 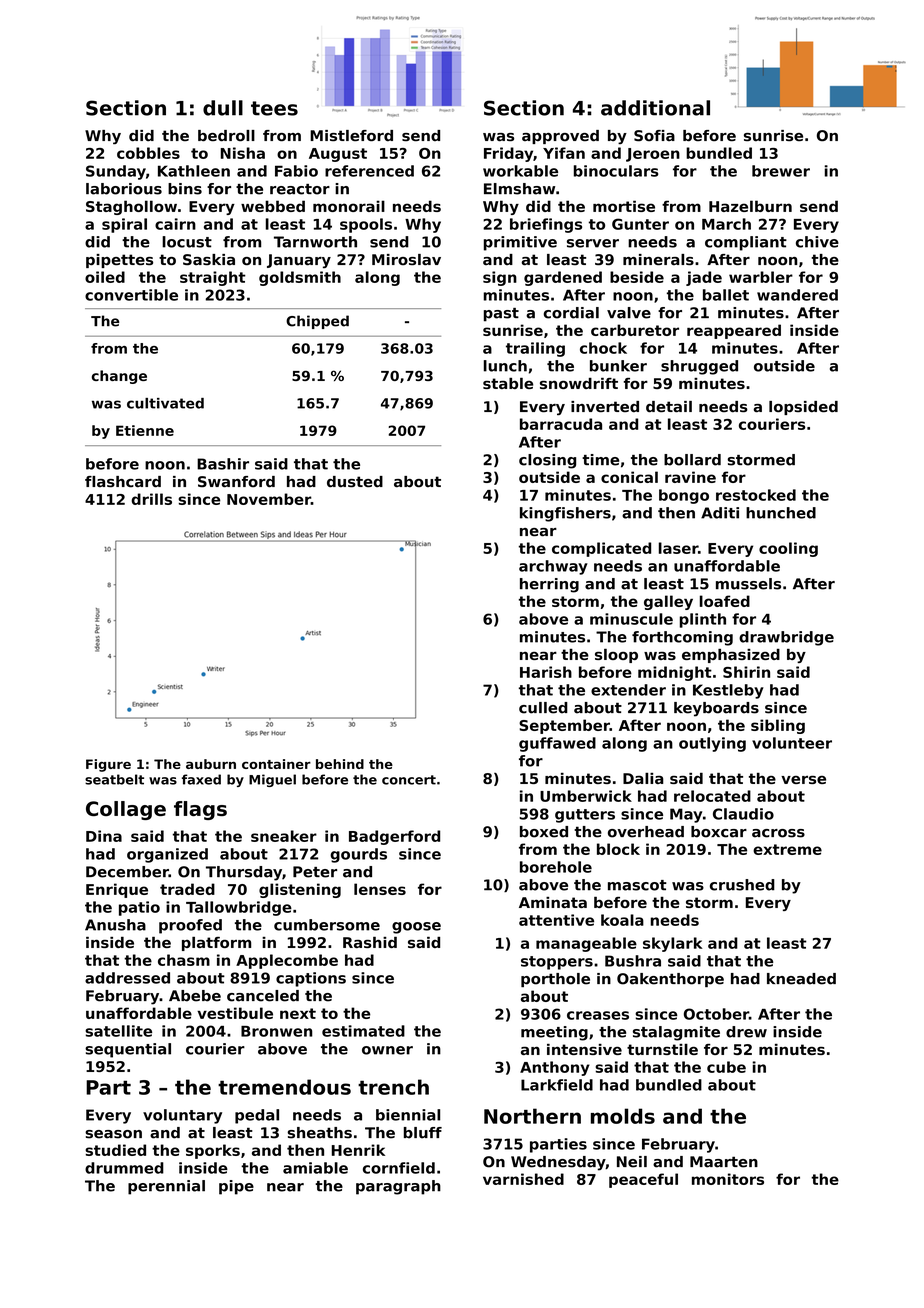 I want to click on additional, so click(x=655, y=108).
